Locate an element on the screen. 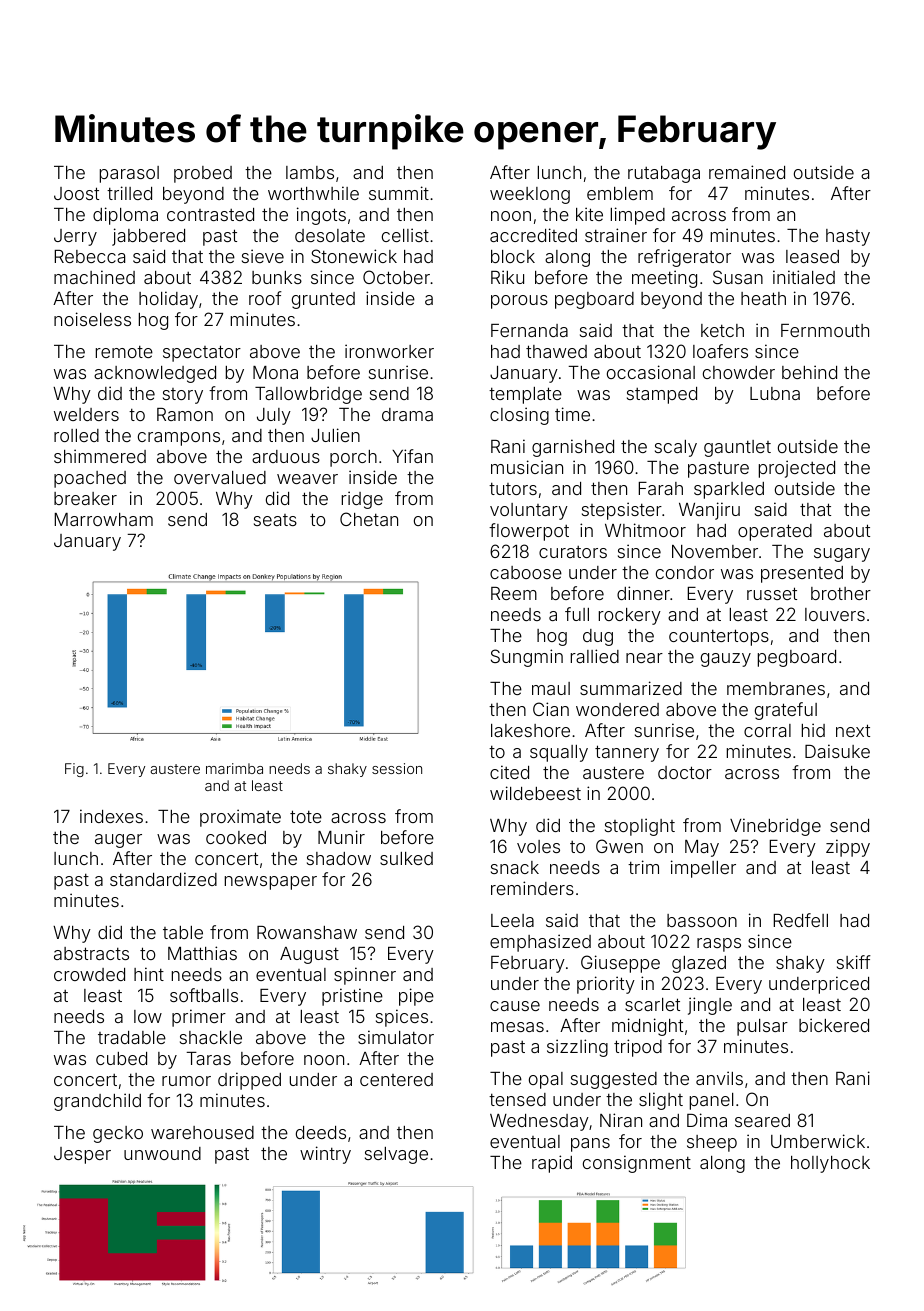 The image size is (924, 1311). marimba is located at coordinates (234, 768).
